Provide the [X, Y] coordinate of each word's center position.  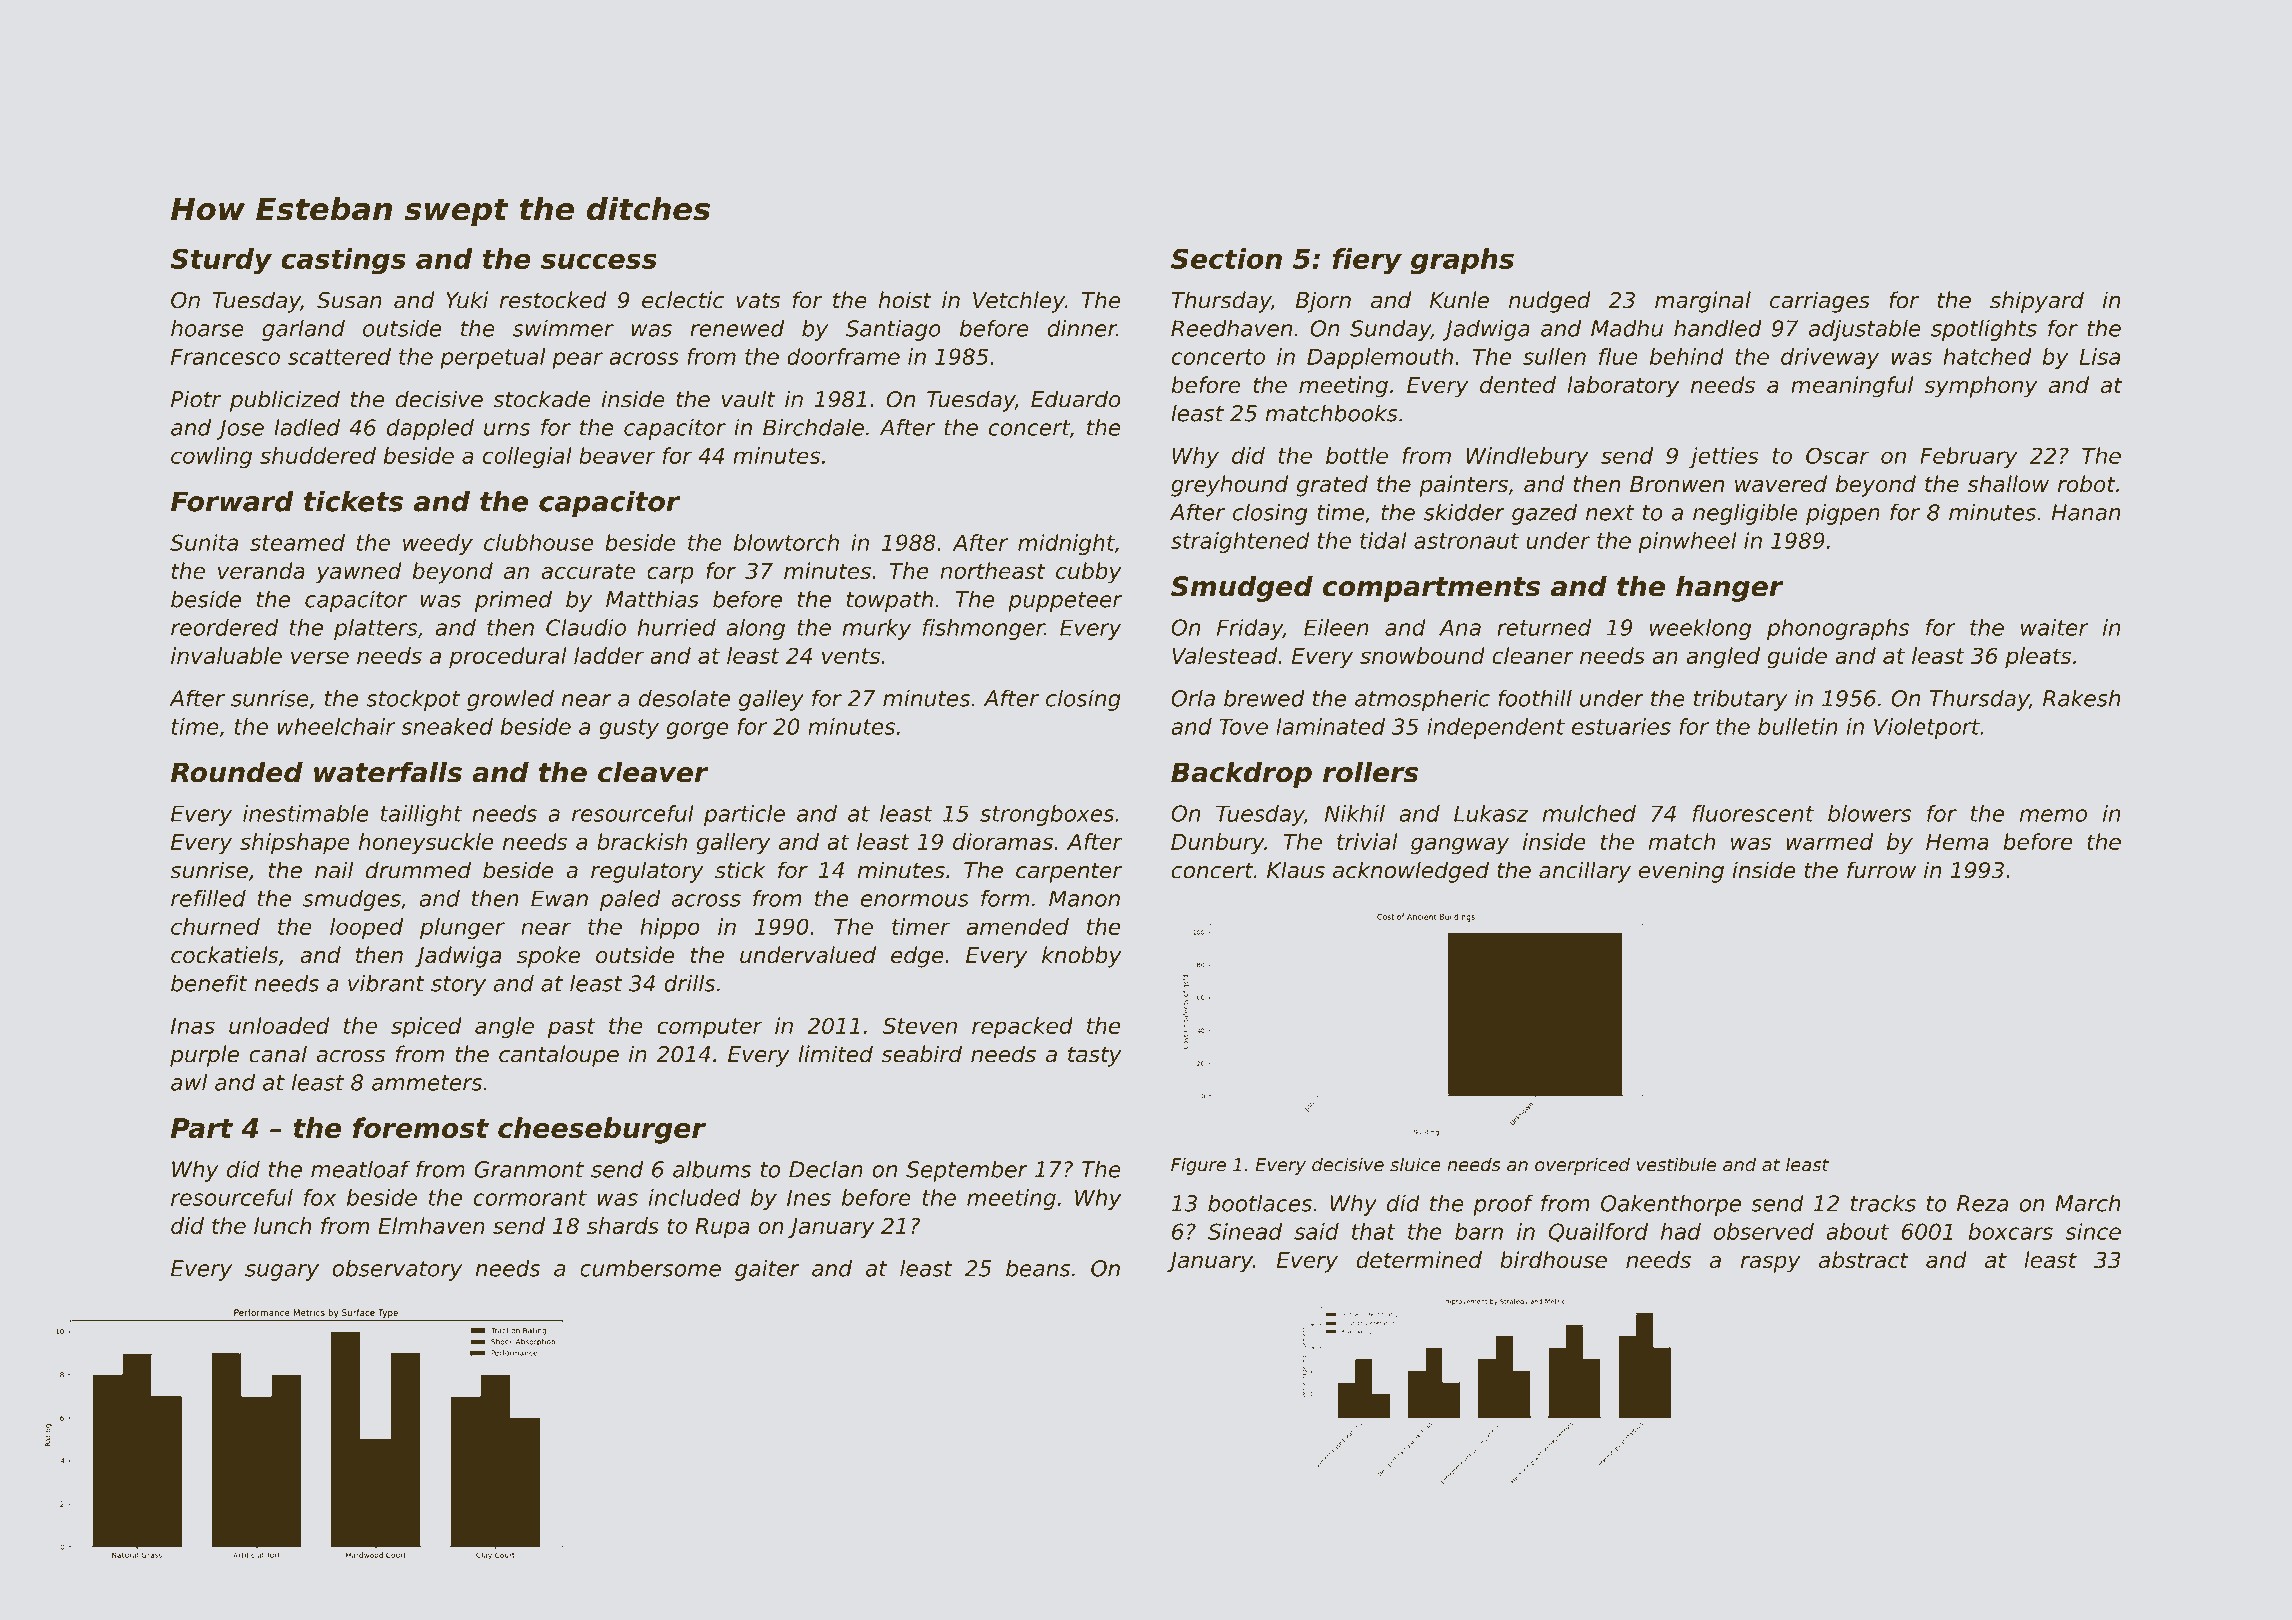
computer [710, 1028]
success [599, 261]
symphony [1981, 387]
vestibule [1676, 1164]
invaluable [226, 655]
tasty [1095, 1056]
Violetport [1927, 728]
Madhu [1627, 328]
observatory [397, 1270]
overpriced [1582, 1166]
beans [1038, 1268]
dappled [430, 429]
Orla [1193, 698]
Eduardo [1076, 399]
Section [1226, 258]
